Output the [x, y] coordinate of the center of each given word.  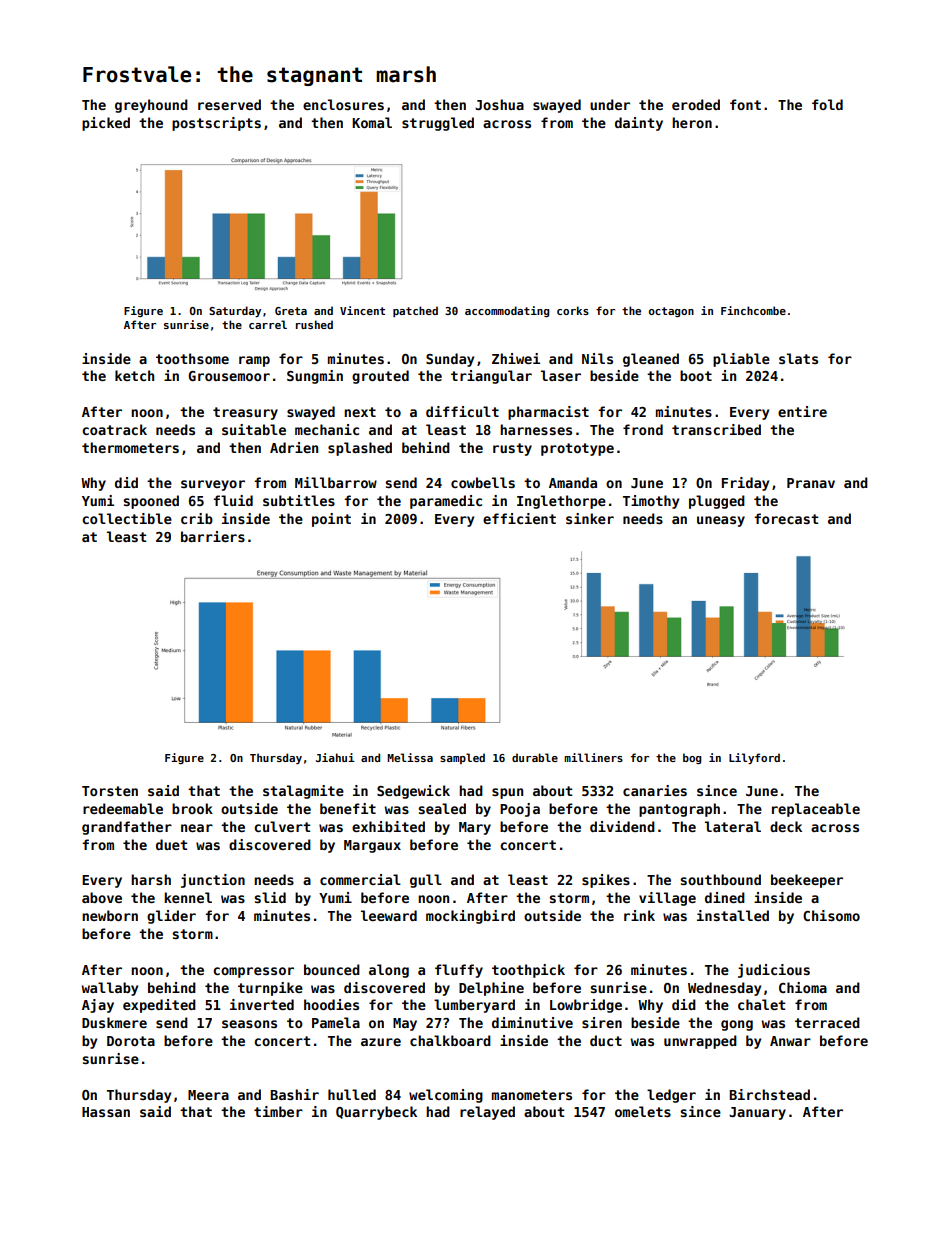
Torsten [110, 791]
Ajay [98, 1006]
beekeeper [807, 881]
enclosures [343, 104]
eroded [696, 104]
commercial [360, 879]
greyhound [151, 106]
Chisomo [831, 915]
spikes [606, 881]
